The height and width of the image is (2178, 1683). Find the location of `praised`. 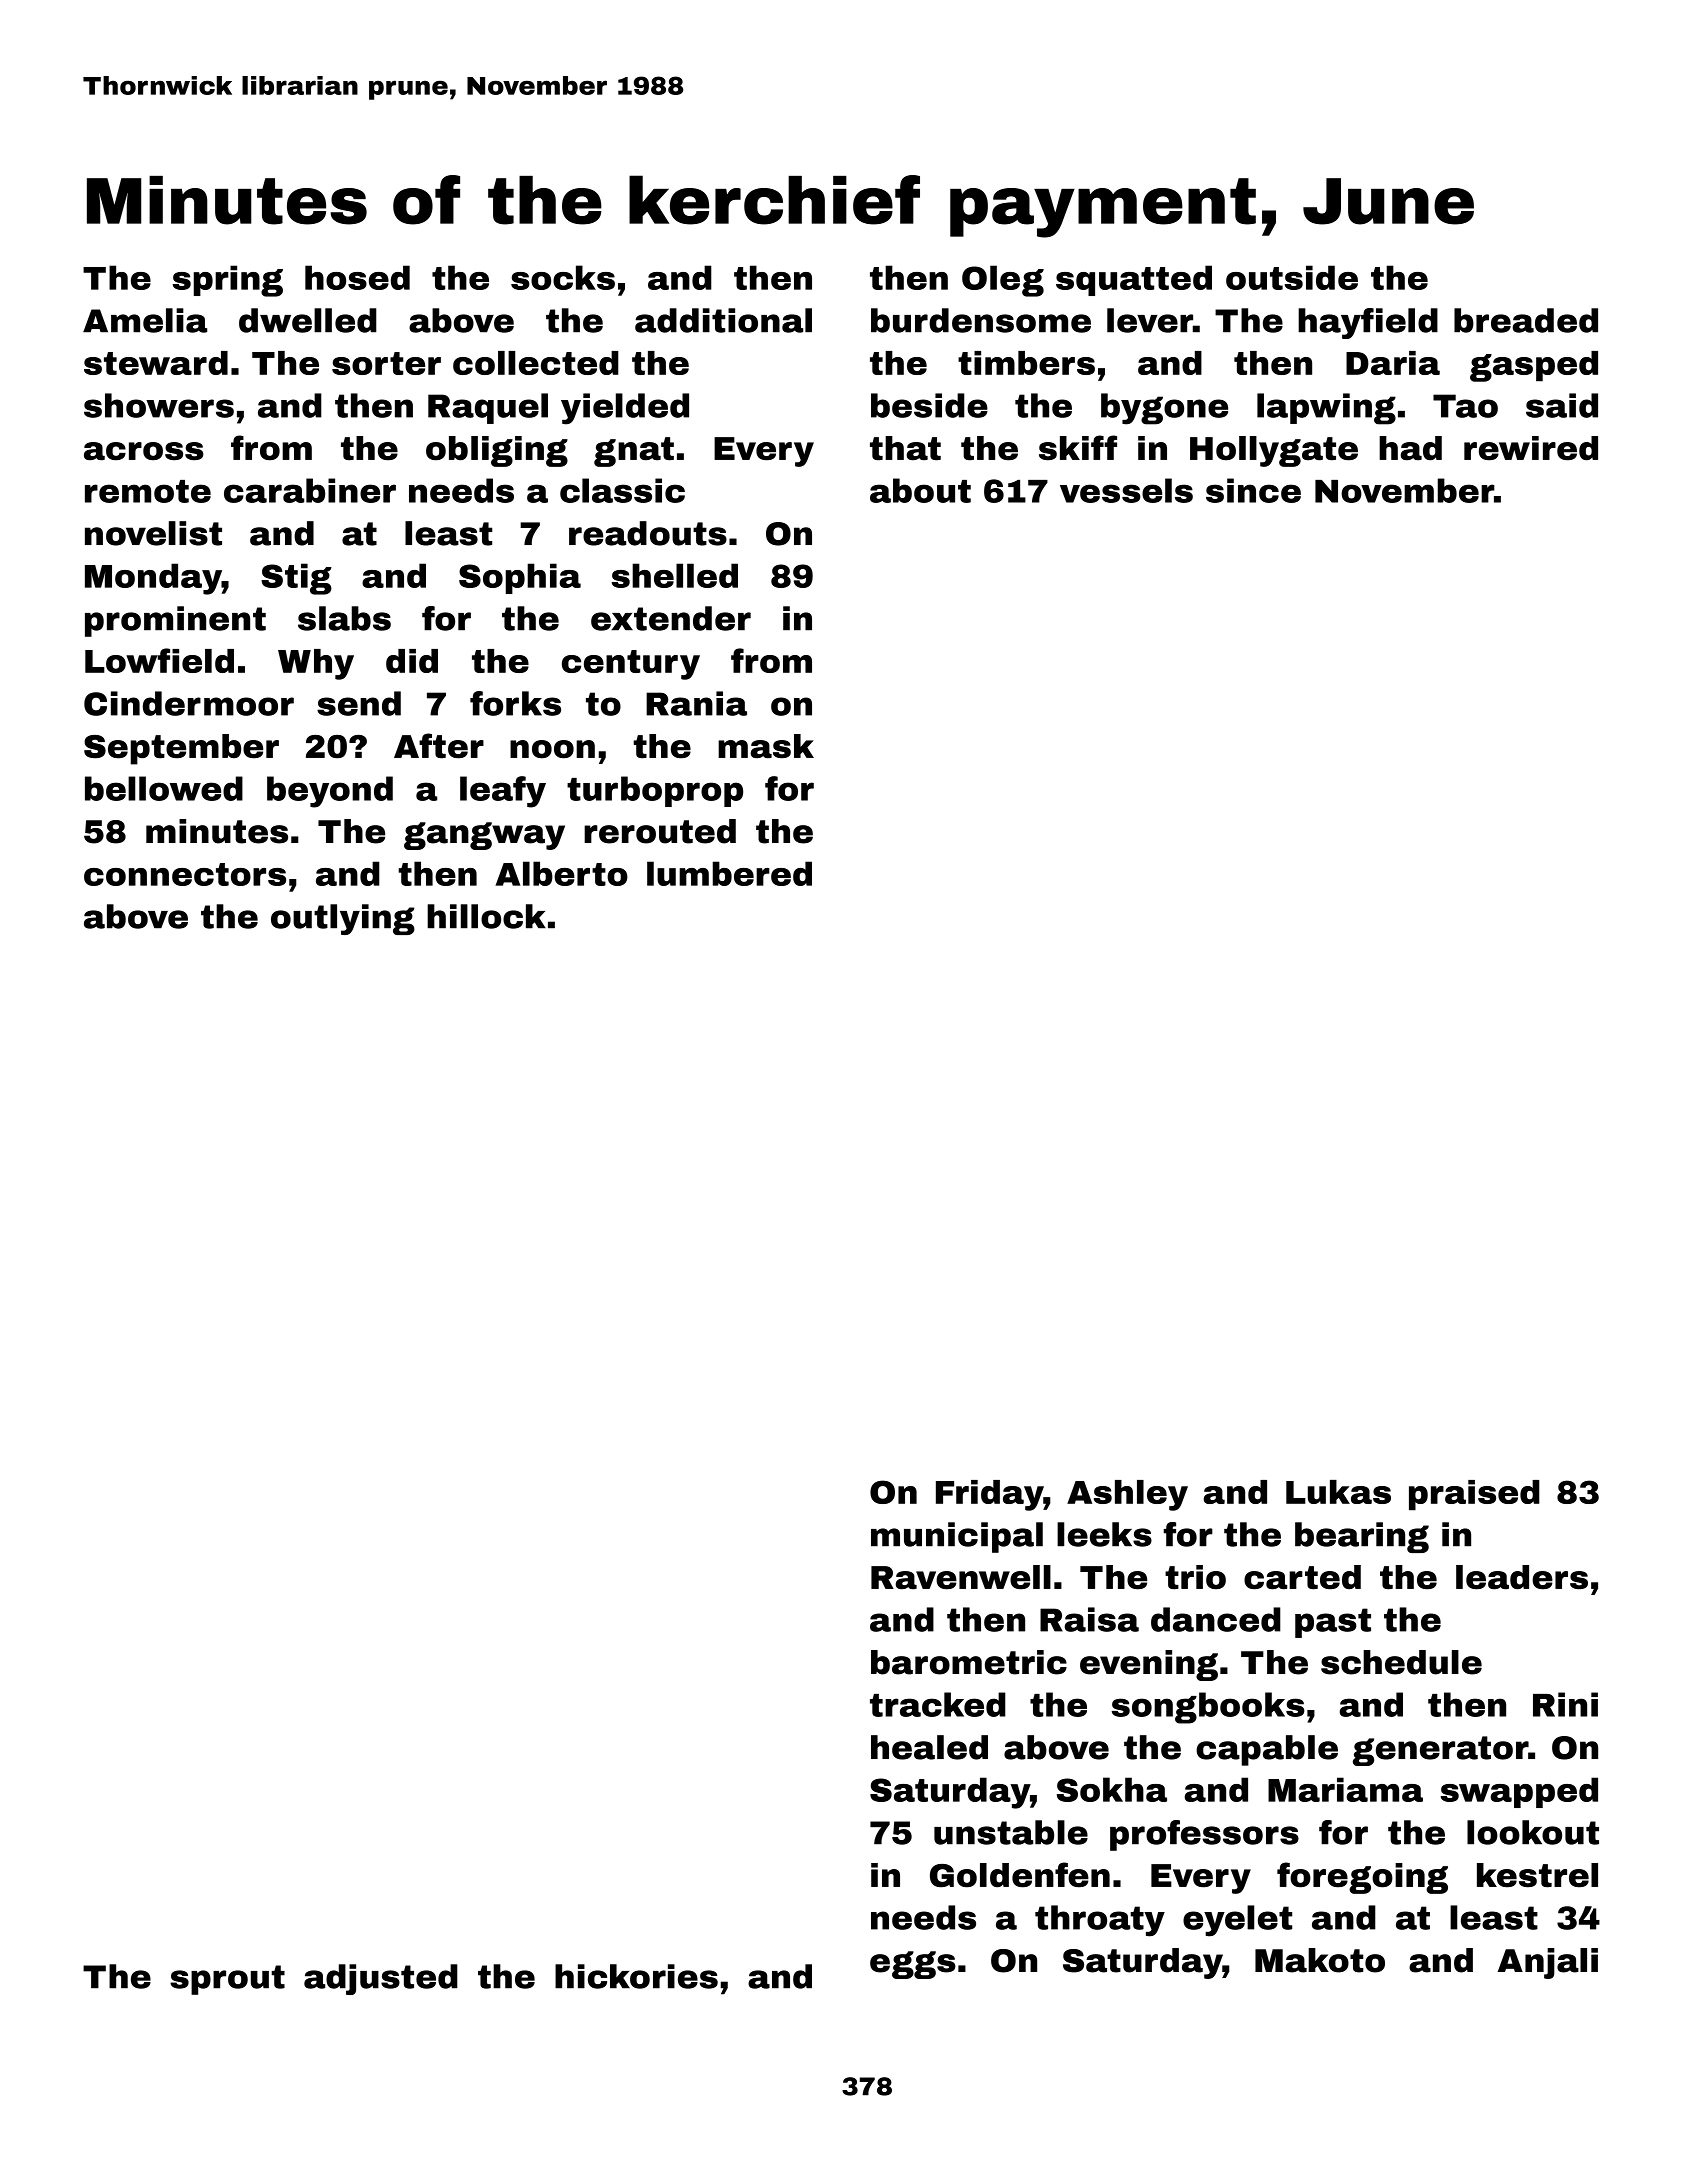

praised is located at coordinates (1474, 1495).
